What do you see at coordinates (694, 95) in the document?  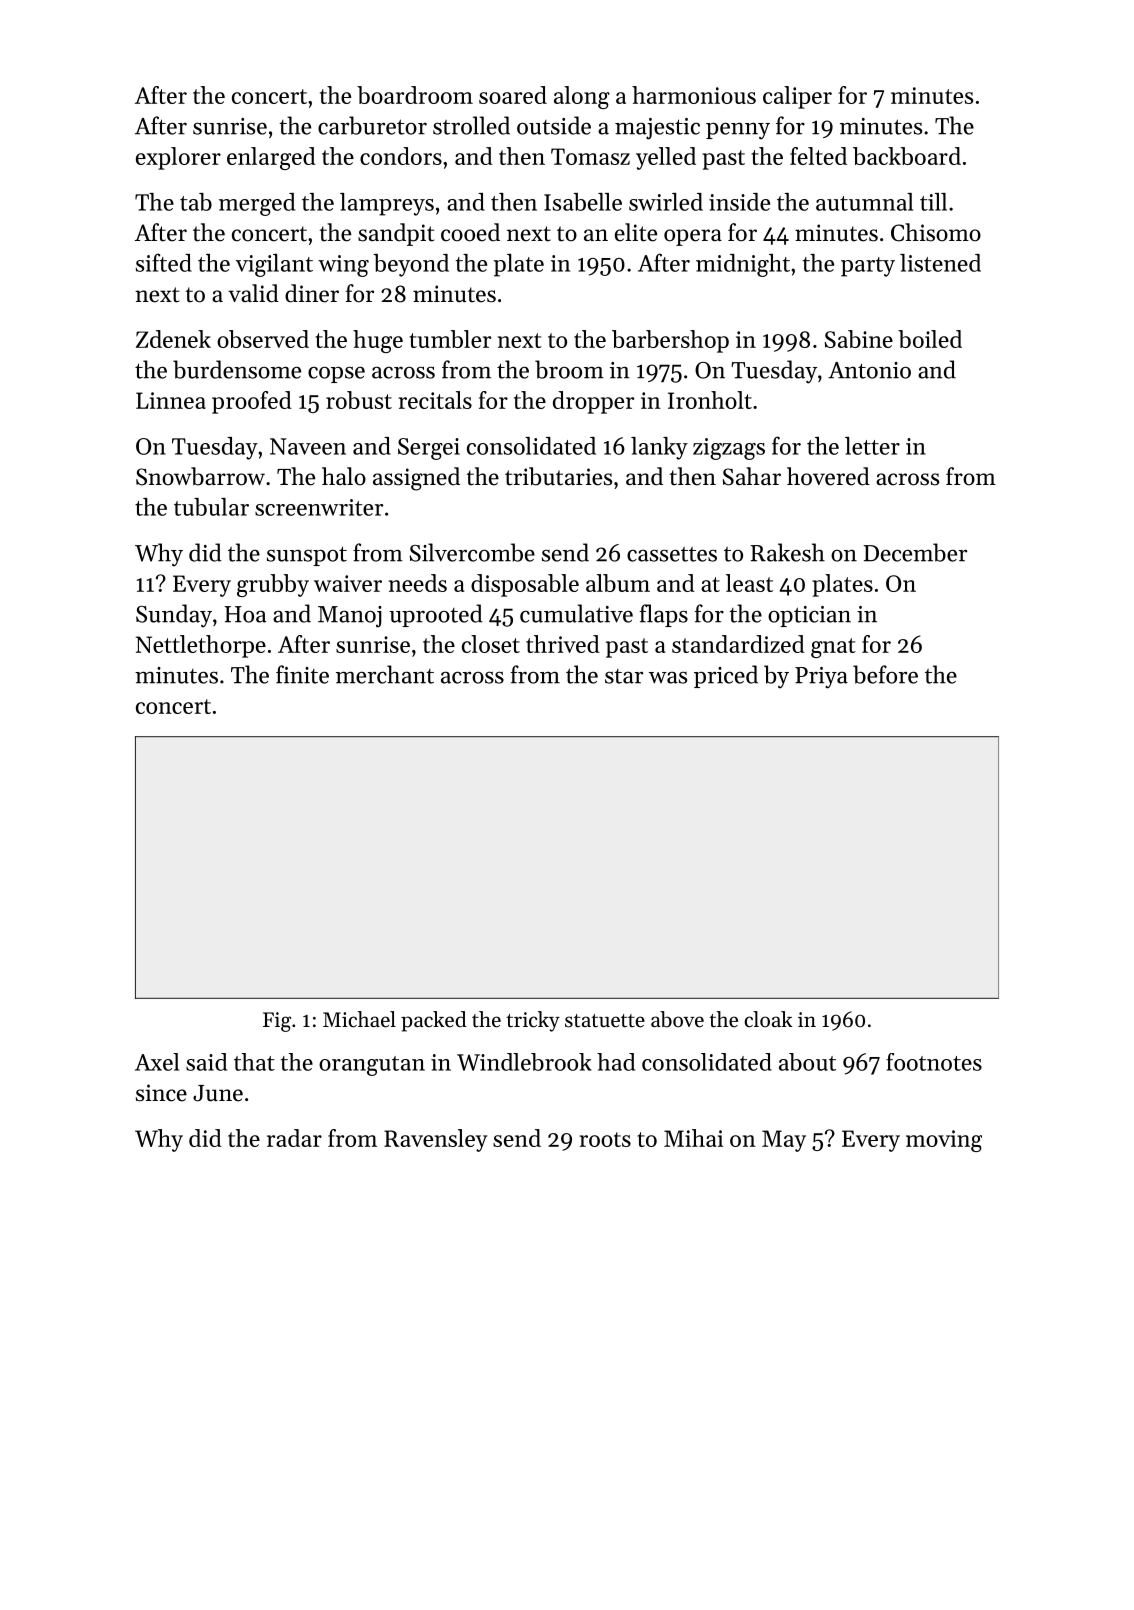 I see `harmonious` at bounding box center [694, 95].
